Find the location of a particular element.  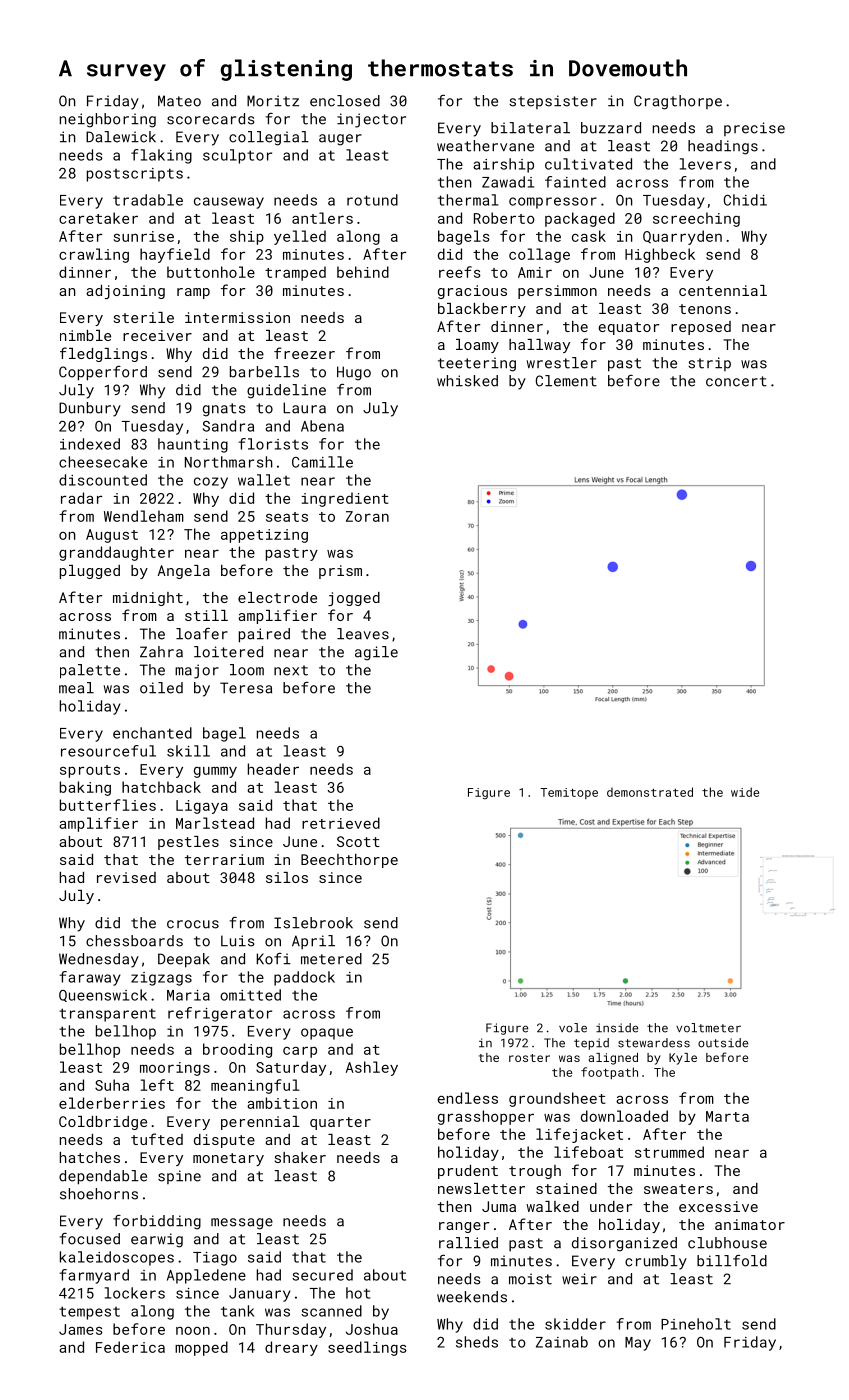

agile is located at coordinates (376, 653).
